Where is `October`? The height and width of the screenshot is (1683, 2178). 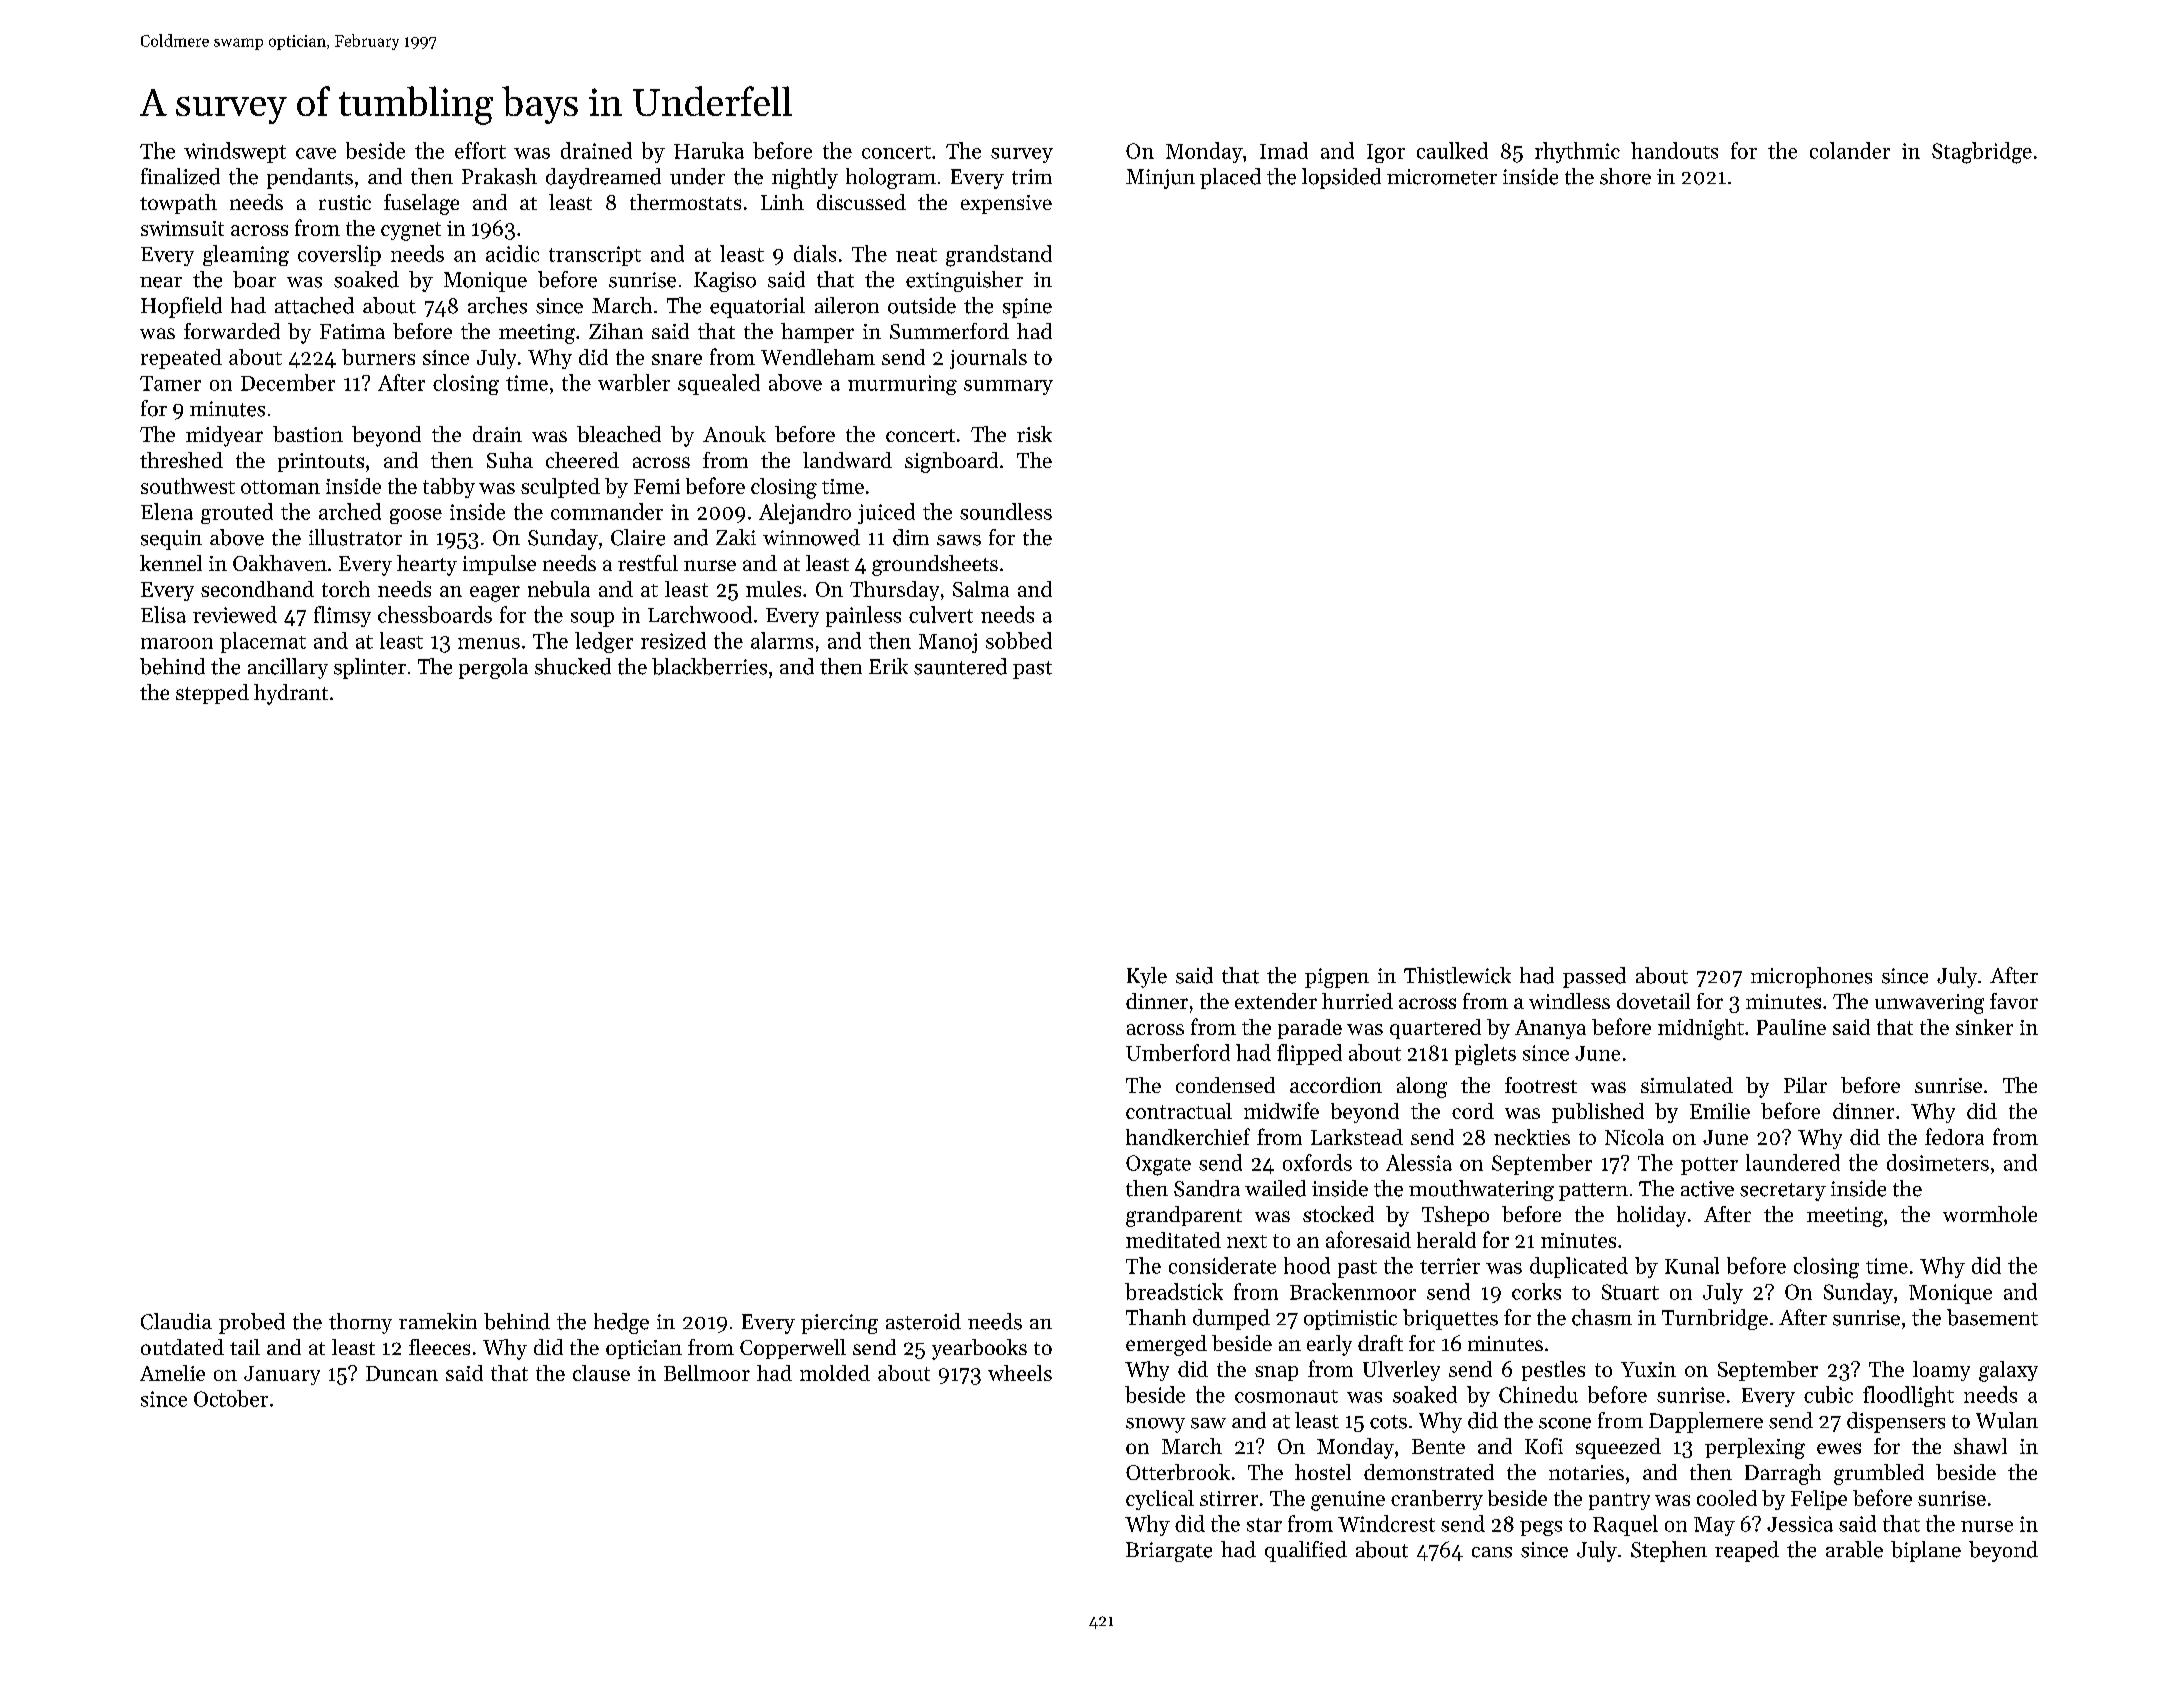 October is located at coordinates (231, 1398).
